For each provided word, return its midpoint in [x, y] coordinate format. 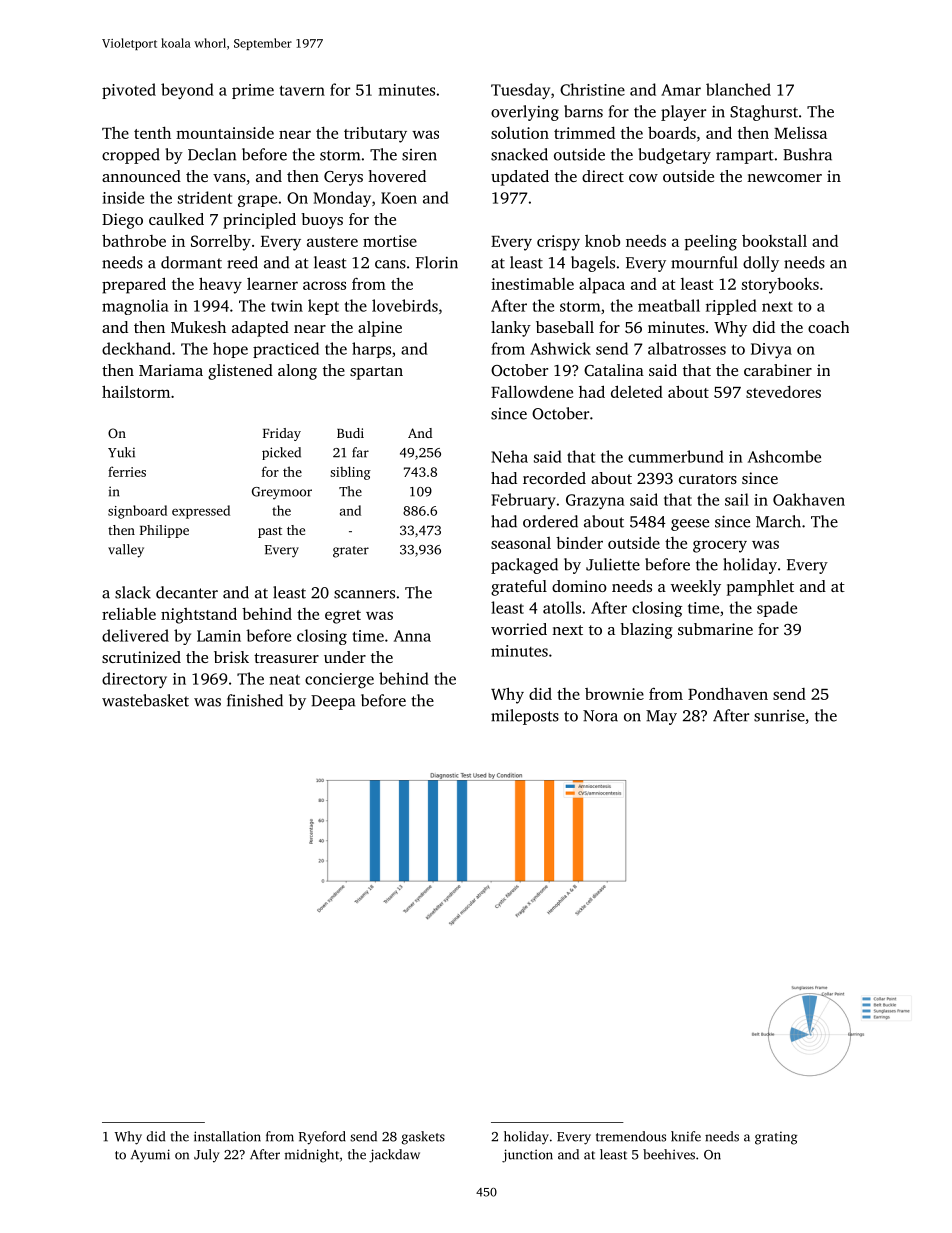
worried [519, 629]
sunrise [779, 716]
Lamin [219, 636]
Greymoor [282, 493]
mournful [704, 262]
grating [776, 1138]
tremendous [631, 1136]
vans [229, 178]
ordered [550, 521]
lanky [511, 329]
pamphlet [760, 588]
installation [227, 1136]
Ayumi [150, 1156]
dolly [761, 264]
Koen [399, 198]
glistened [240, 372]
